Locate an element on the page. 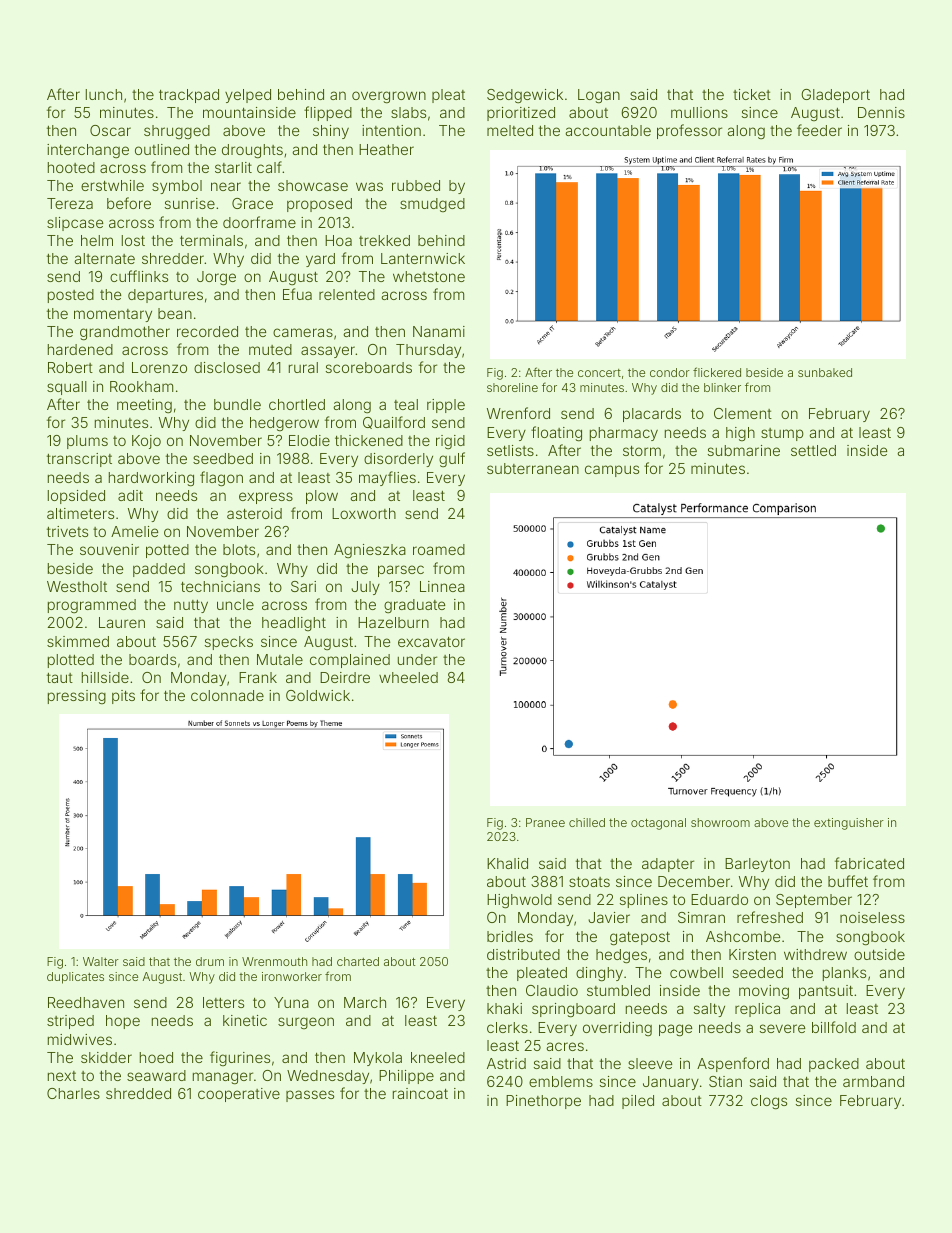  sunbaked is located at coordinates (825, 372).
